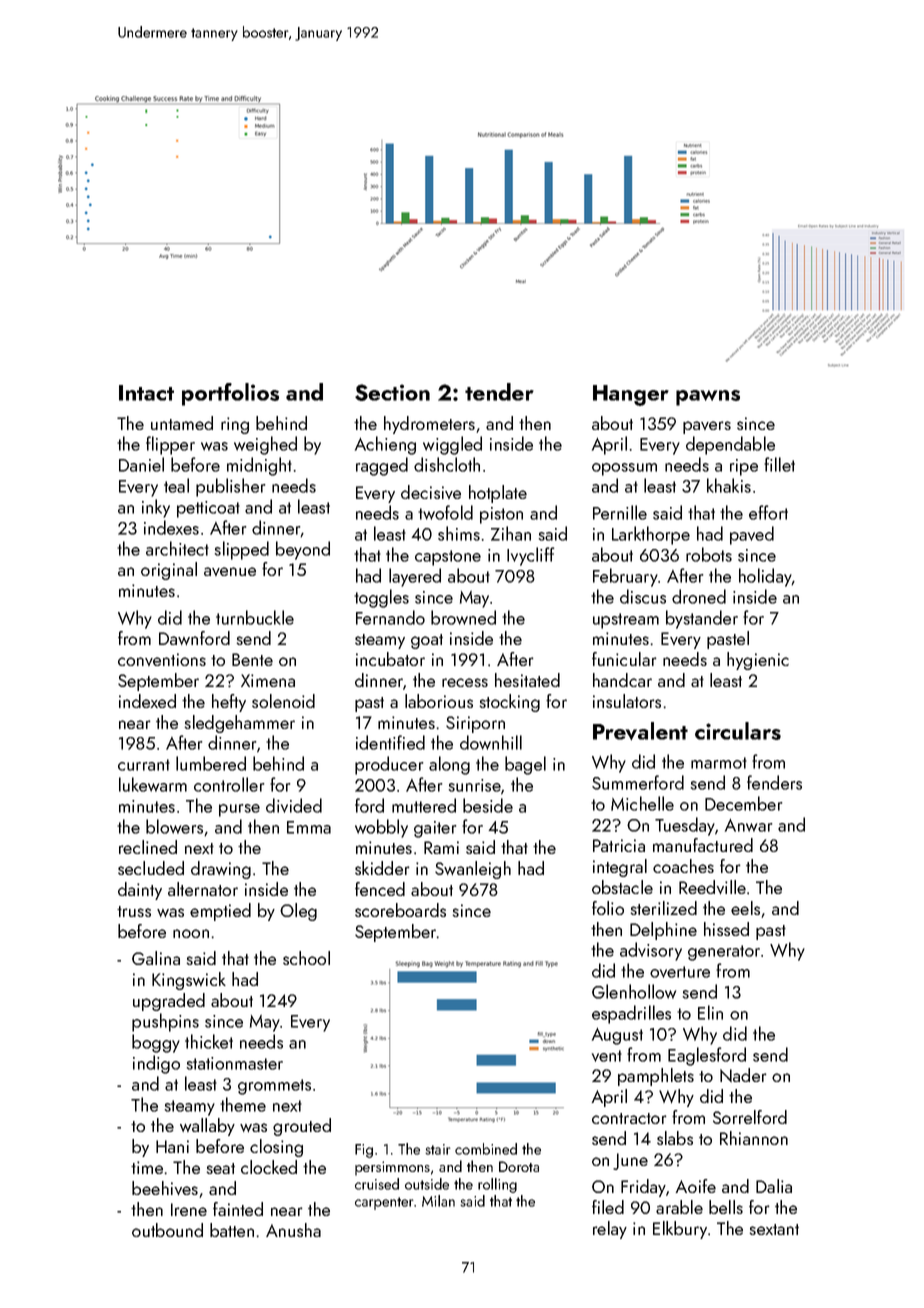  What do you see at coordinates (182, 423) in the screenshot?
I see `untamed` at bounding box center [182, 423].
